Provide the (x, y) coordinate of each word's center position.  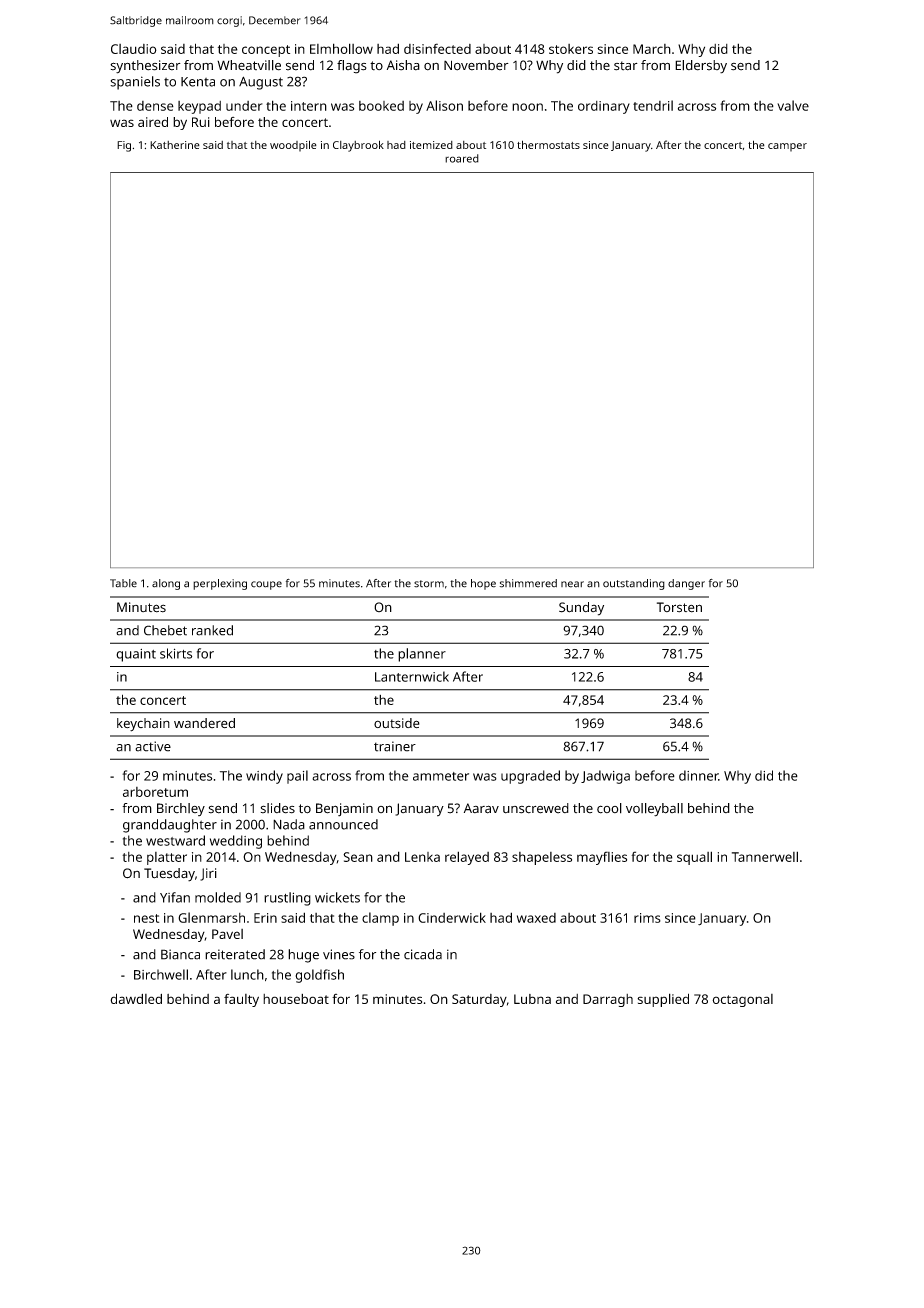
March (652, 49)
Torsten (679, 607)
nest (146, 918)
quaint (136, 655)
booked (381, 106)
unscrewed (536, 808)
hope (483, 584)
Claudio (134, 49)
